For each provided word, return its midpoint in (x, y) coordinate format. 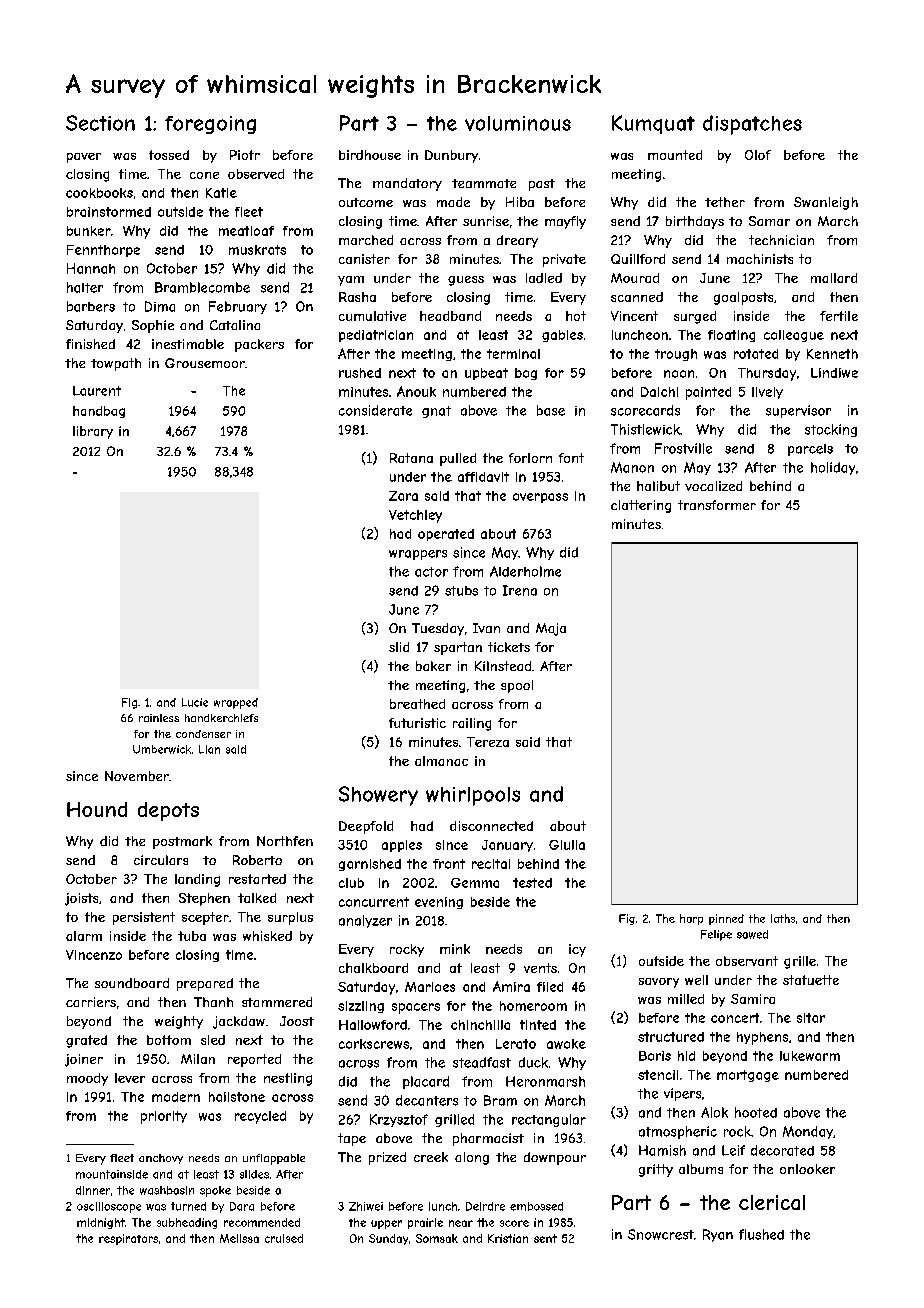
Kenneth (832, 354)
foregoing (210, 125)
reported (254, 1060)
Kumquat (653, 124)
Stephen (204, 899)
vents (540, 968)
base (551, 410)
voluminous (518, 123)
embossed (536, 1206)
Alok (714, 1112)
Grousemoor (205, 363)
